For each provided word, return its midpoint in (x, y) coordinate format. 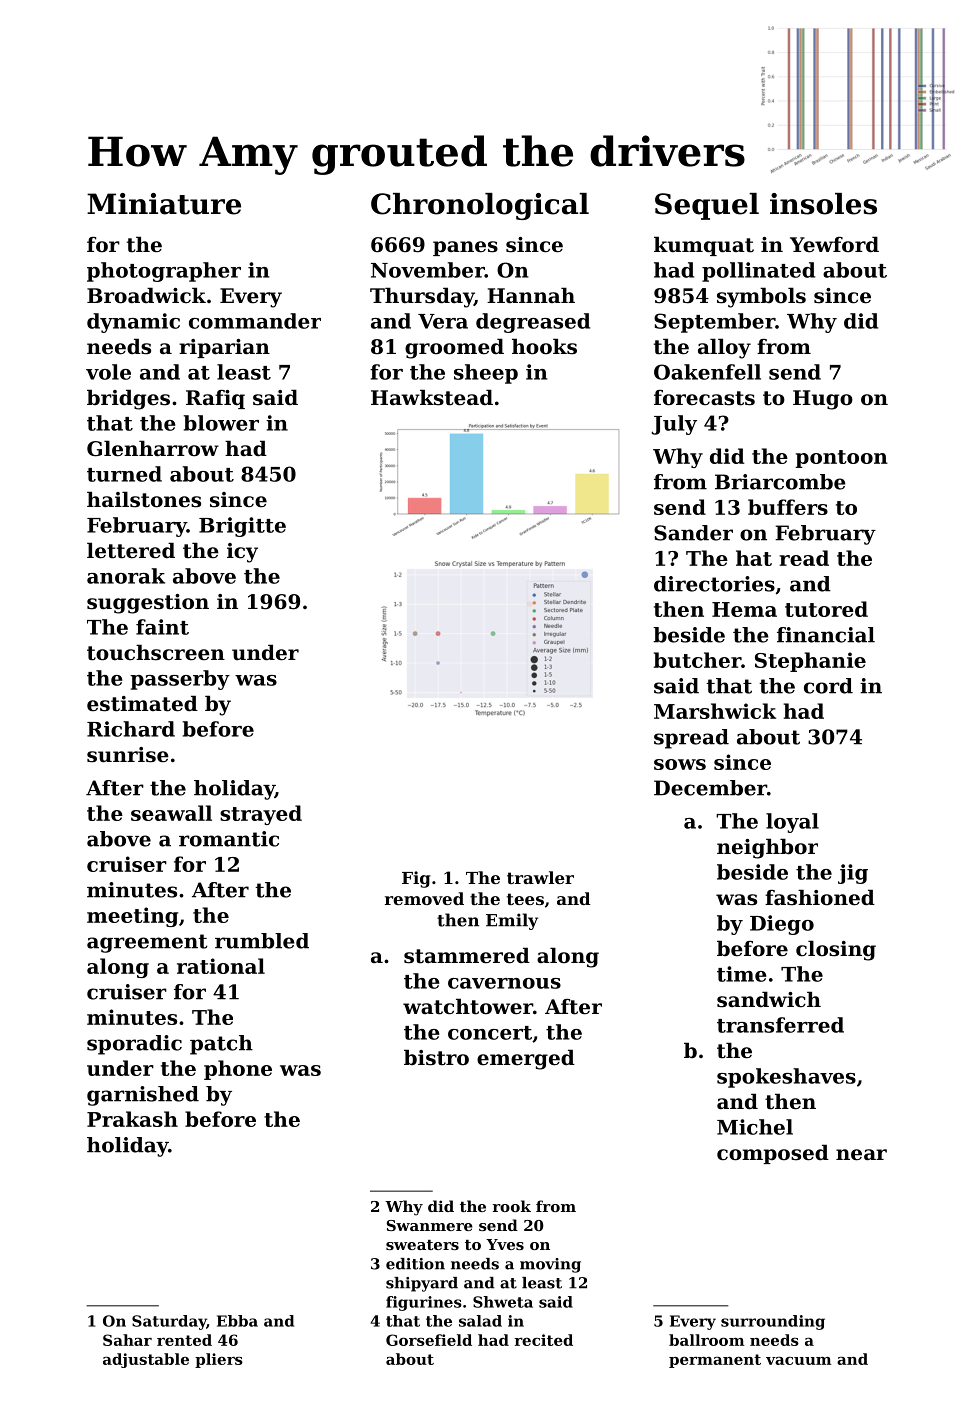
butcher (697, 660)
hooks (544, 346)
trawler (540, 877)
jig (853, 874)
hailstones (144, 499)
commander (255, 321)
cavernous (504, 983)
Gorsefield (429, 1340)
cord (828, 686)
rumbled (262, 941)
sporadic (134, 1045)
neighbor (767, 848)
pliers (219, 1360)
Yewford (834, 244)
